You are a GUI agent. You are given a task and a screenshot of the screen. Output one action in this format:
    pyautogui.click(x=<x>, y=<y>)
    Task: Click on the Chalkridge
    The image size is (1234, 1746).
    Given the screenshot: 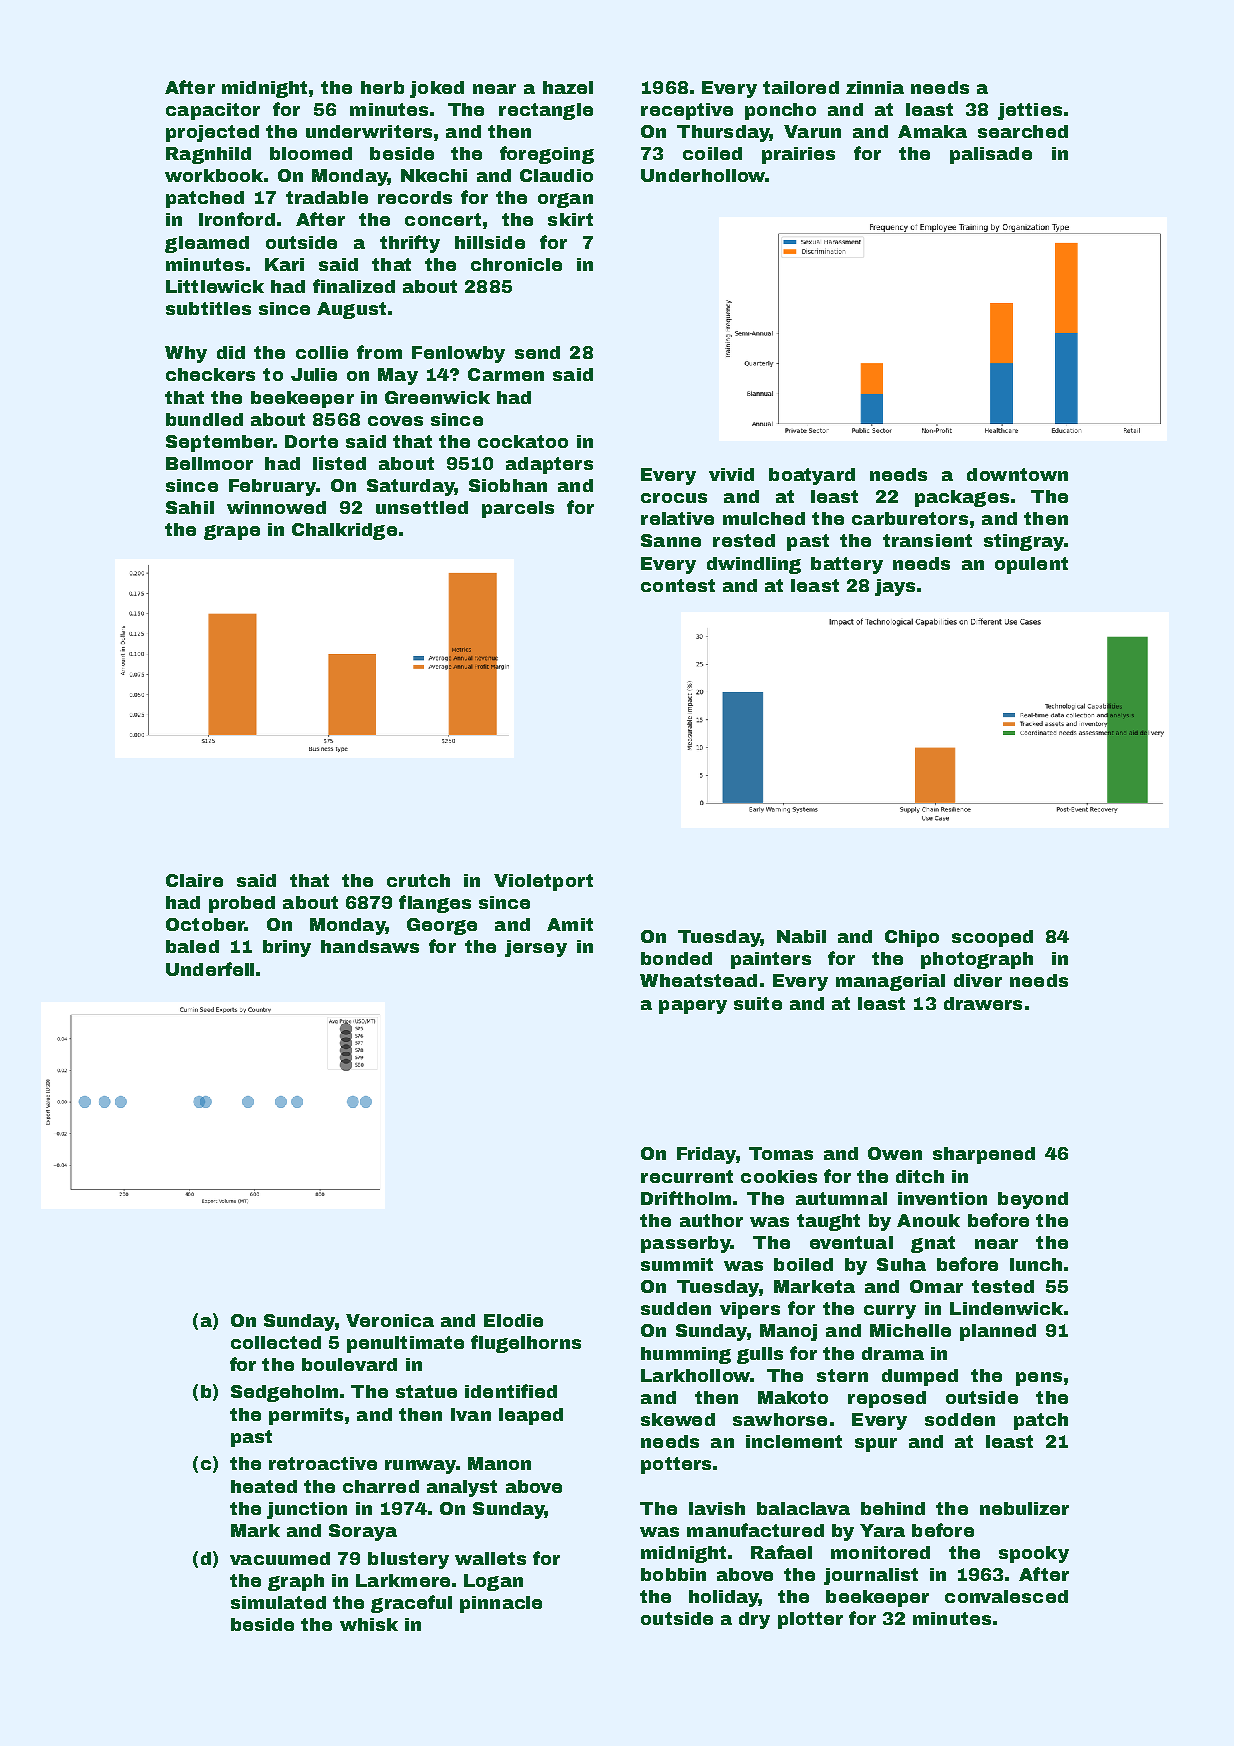 What is the action you would take?
    pyautogui.click(x=344, y=531)
